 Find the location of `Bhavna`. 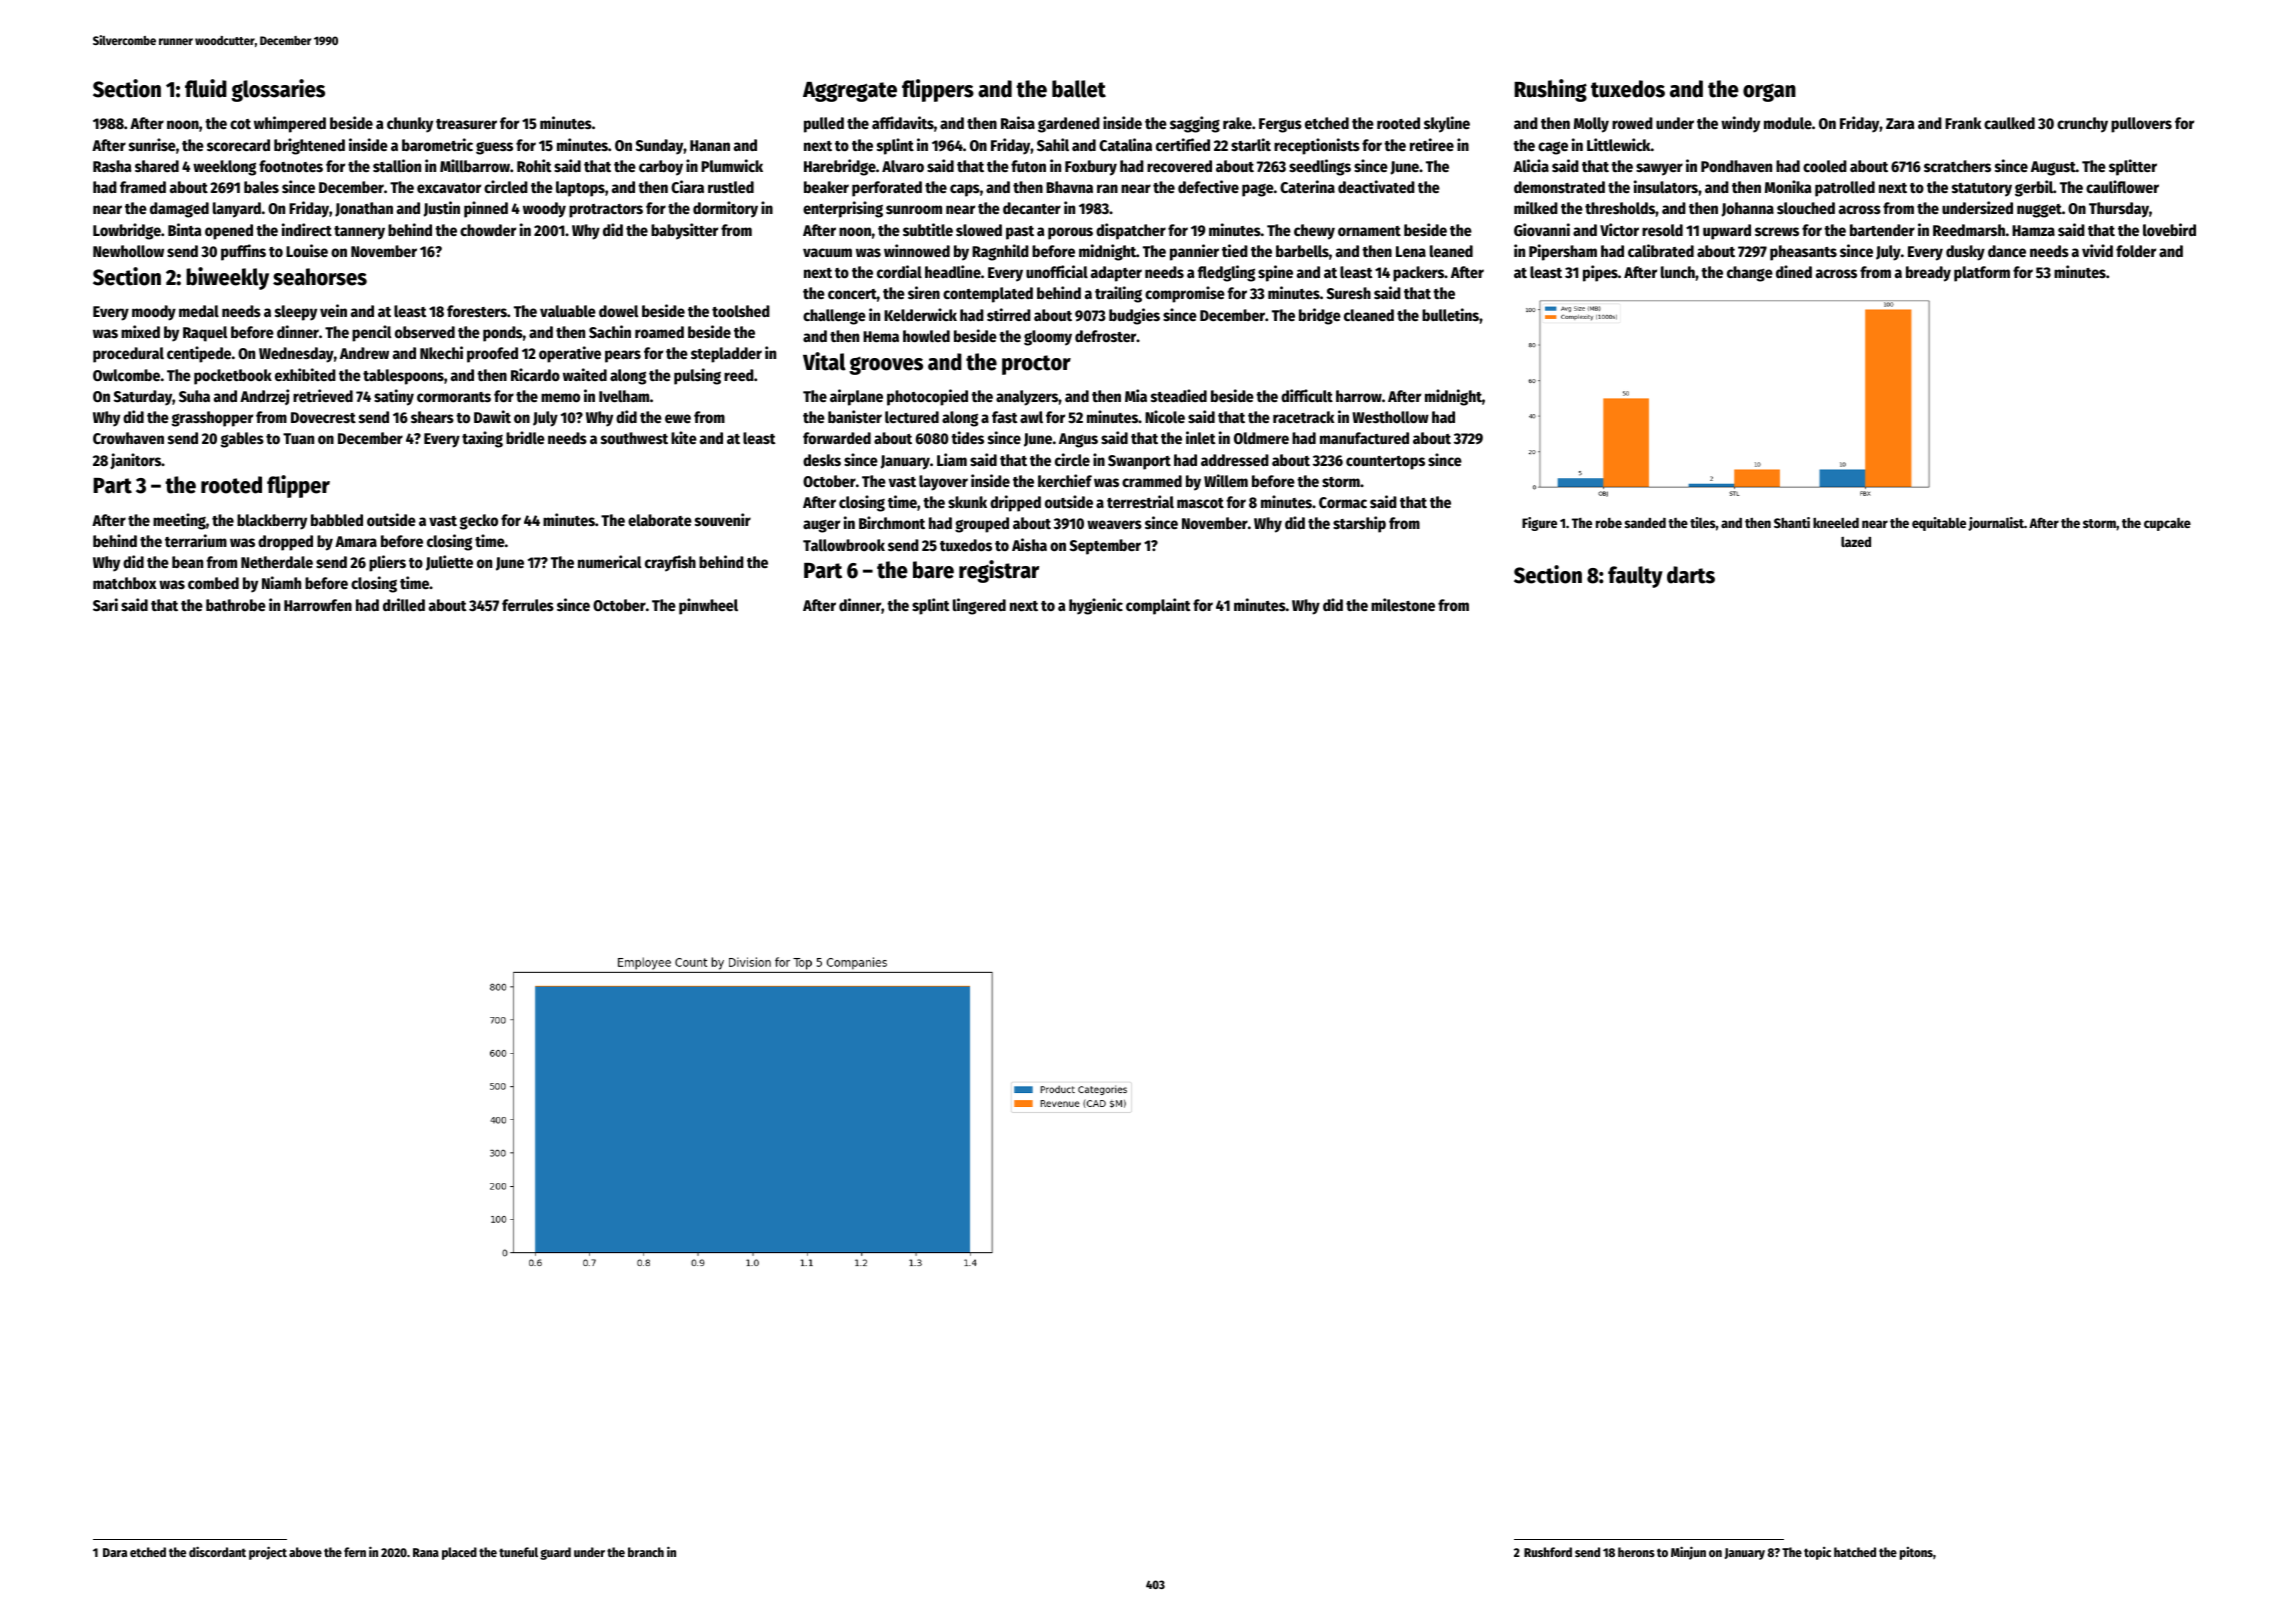

Bhavna is located at coordinates (1069, 187).
